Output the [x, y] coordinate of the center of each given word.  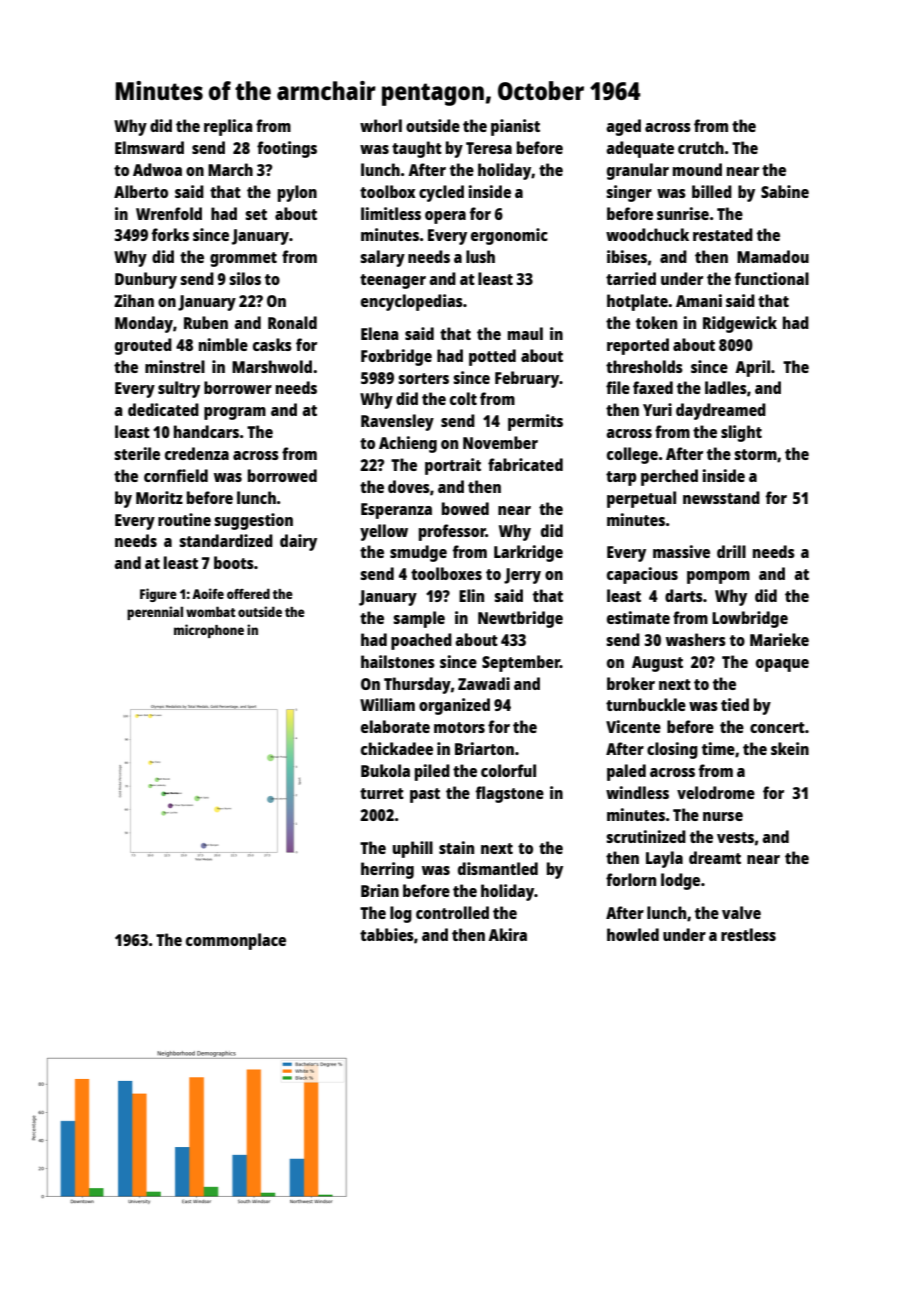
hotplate [637, 302]
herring [387, 870]
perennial [155, 613]
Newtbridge [520, 619]
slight [741, 433]
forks [170, 234]
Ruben [206, 322]
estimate [638, 617]
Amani [699, 300]
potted [492, 357]
